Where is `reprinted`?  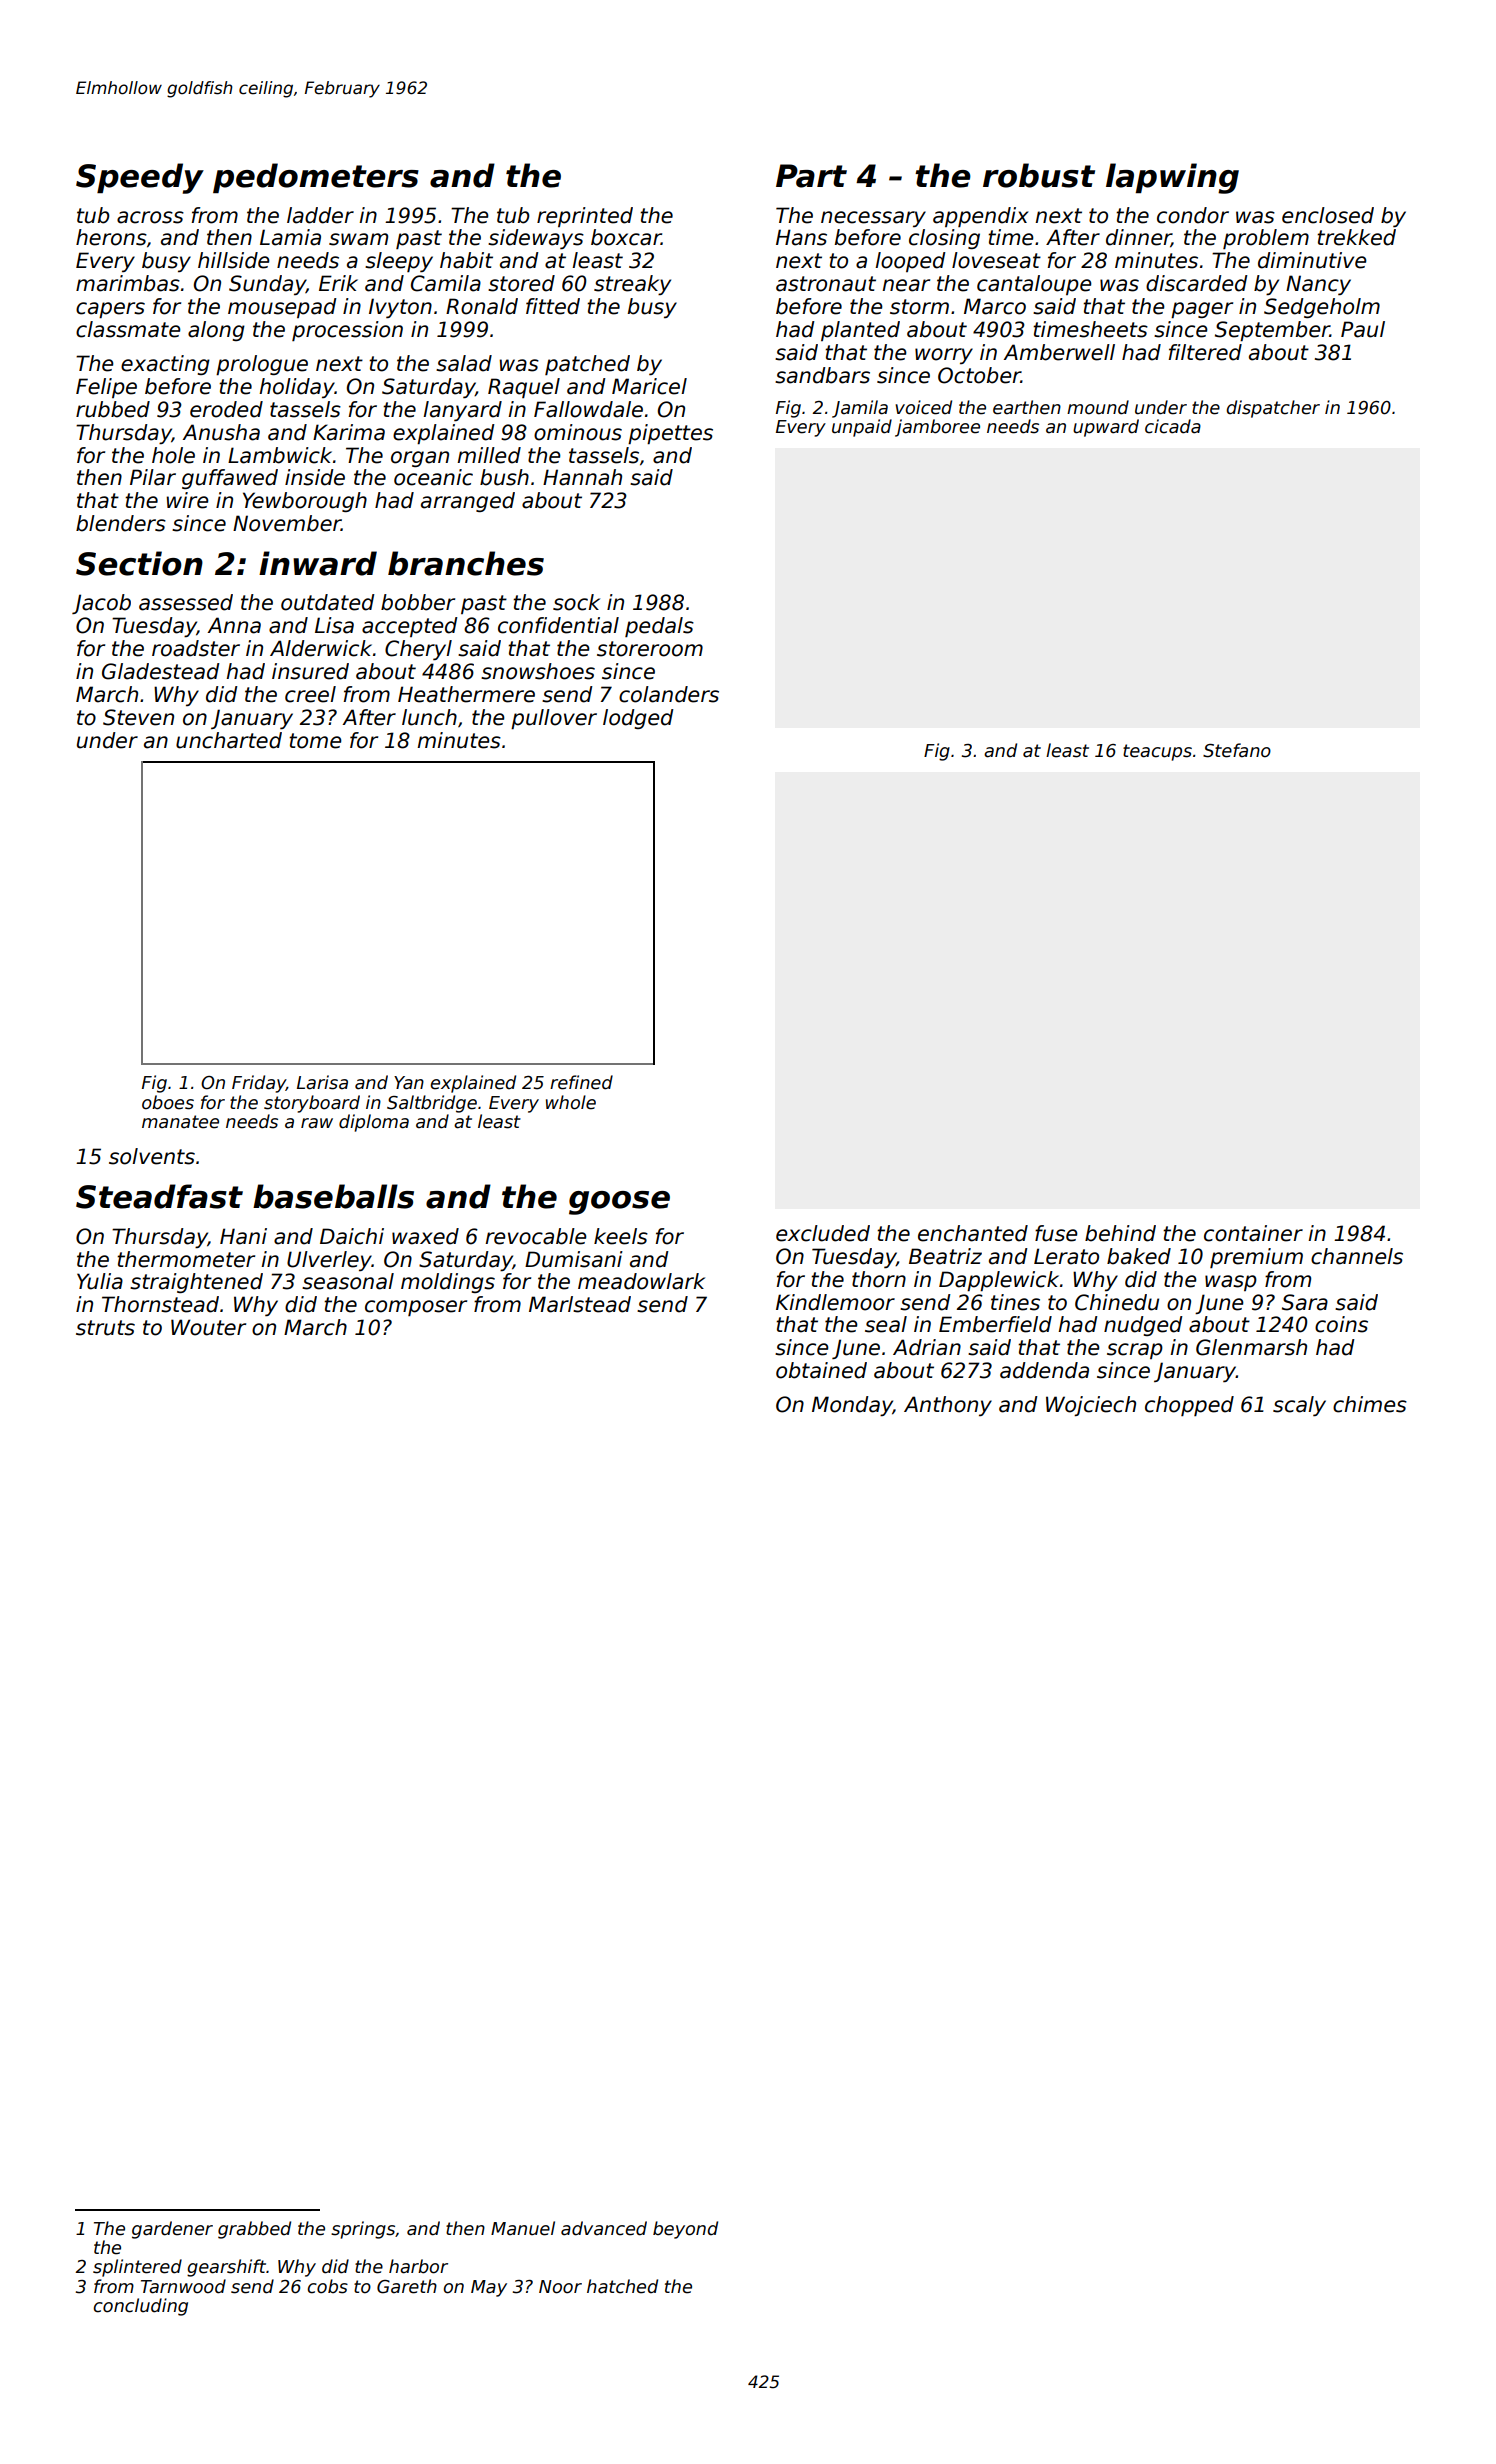
reprinted is located at coordinates (585, 217).
